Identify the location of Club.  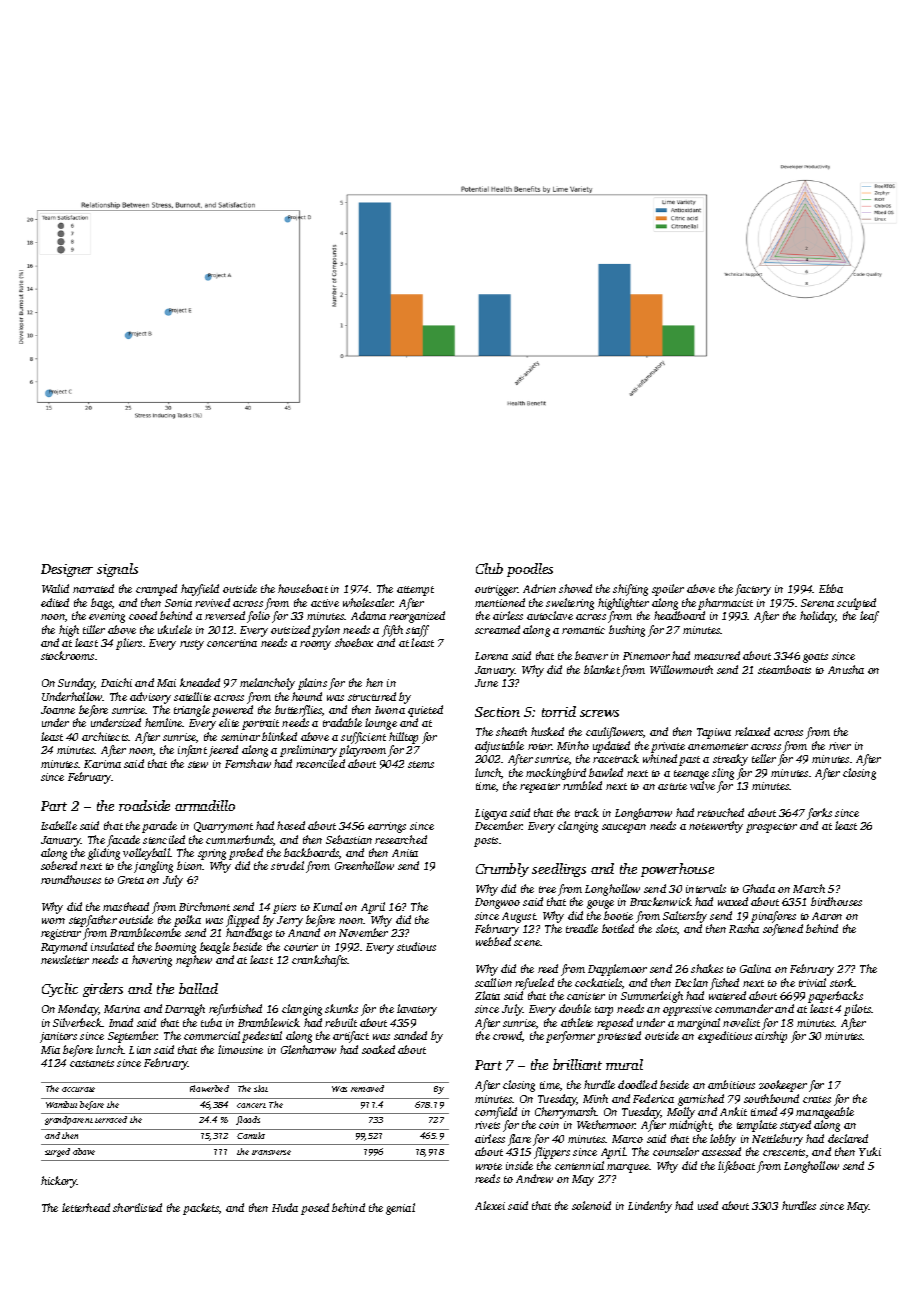
(489, 568).
